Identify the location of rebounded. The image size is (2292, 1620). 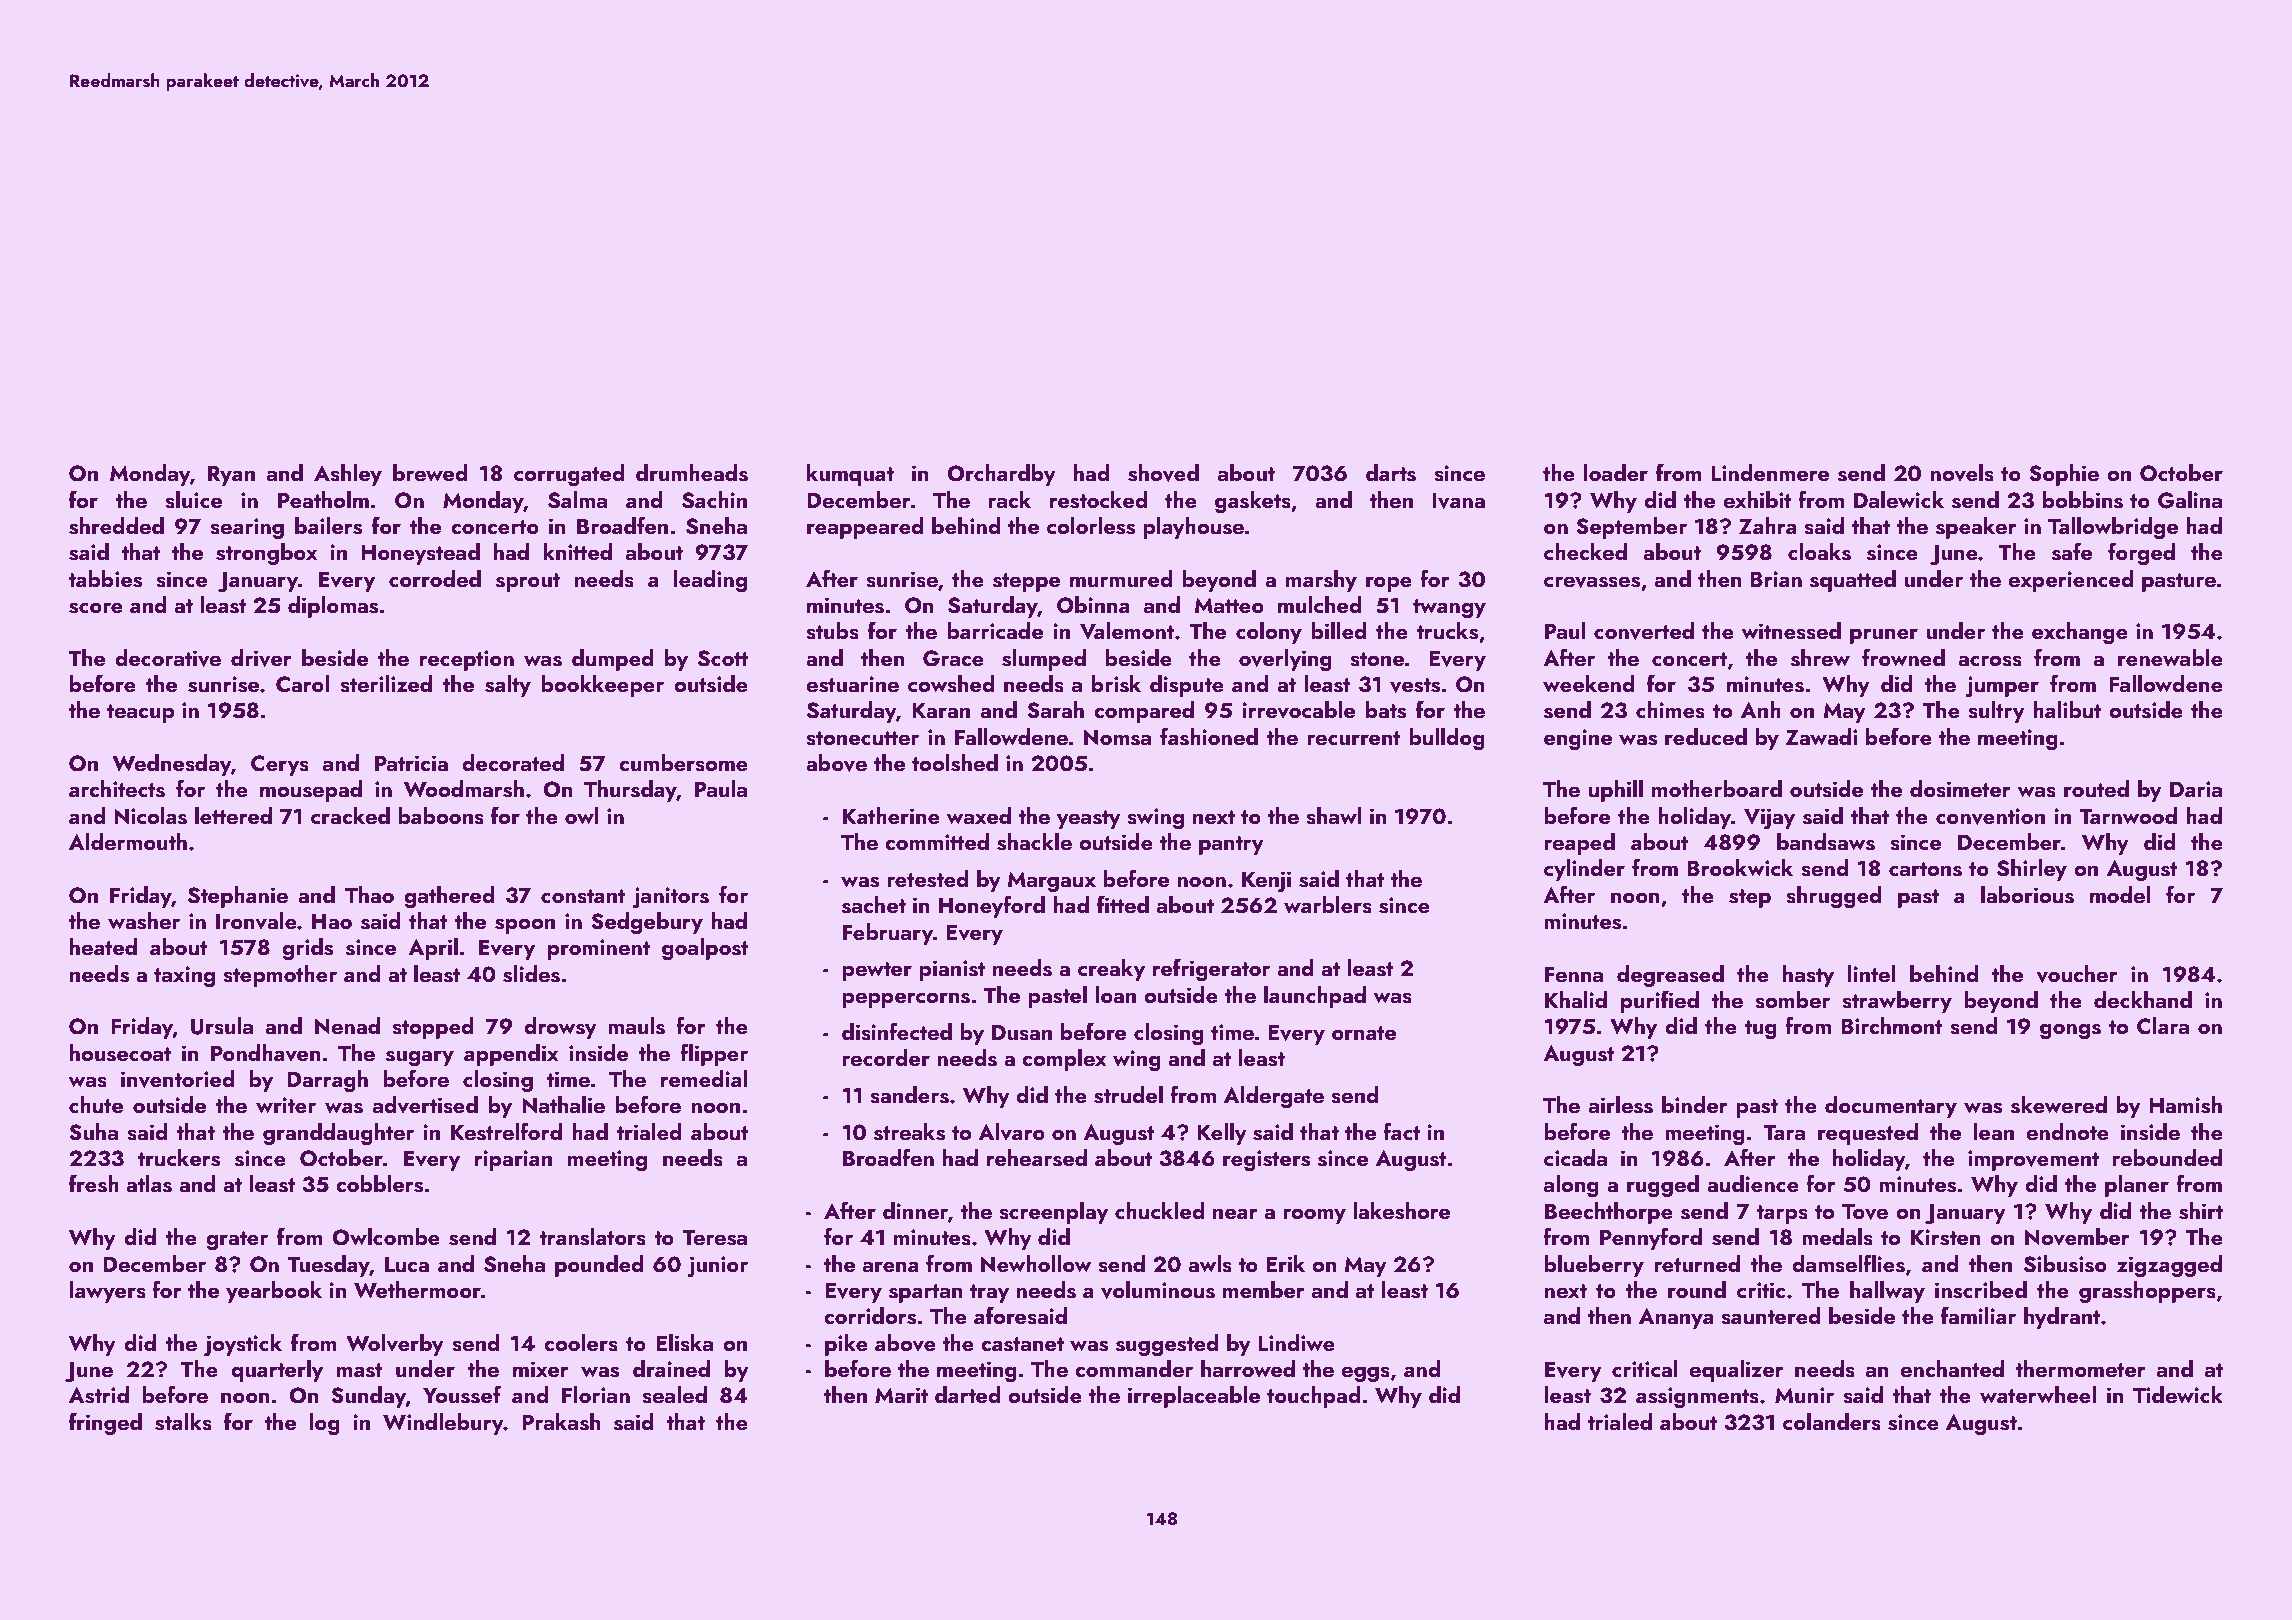
(2167, 1157).
